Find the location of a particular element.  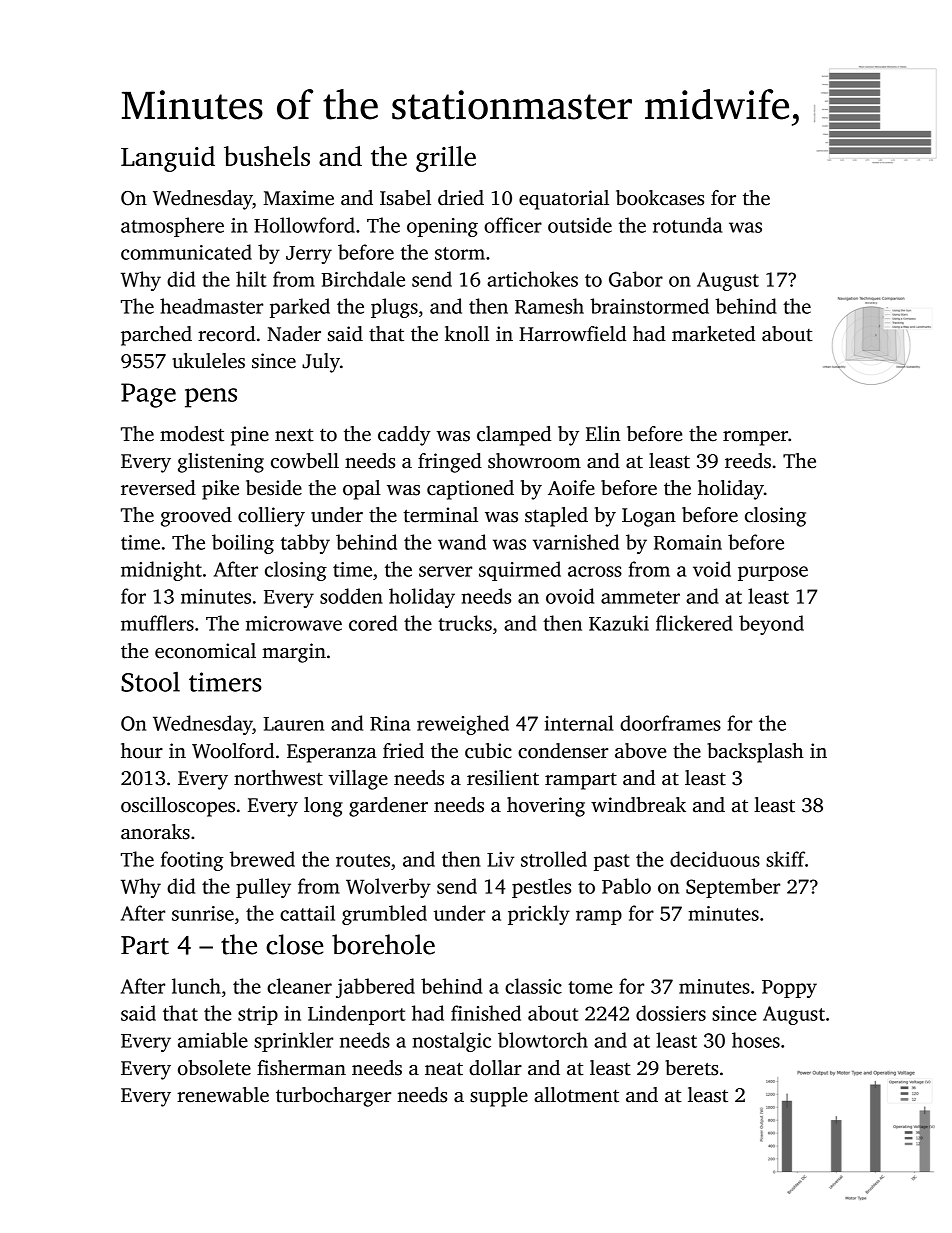

Pablo is located at coordinates (626, 886).
